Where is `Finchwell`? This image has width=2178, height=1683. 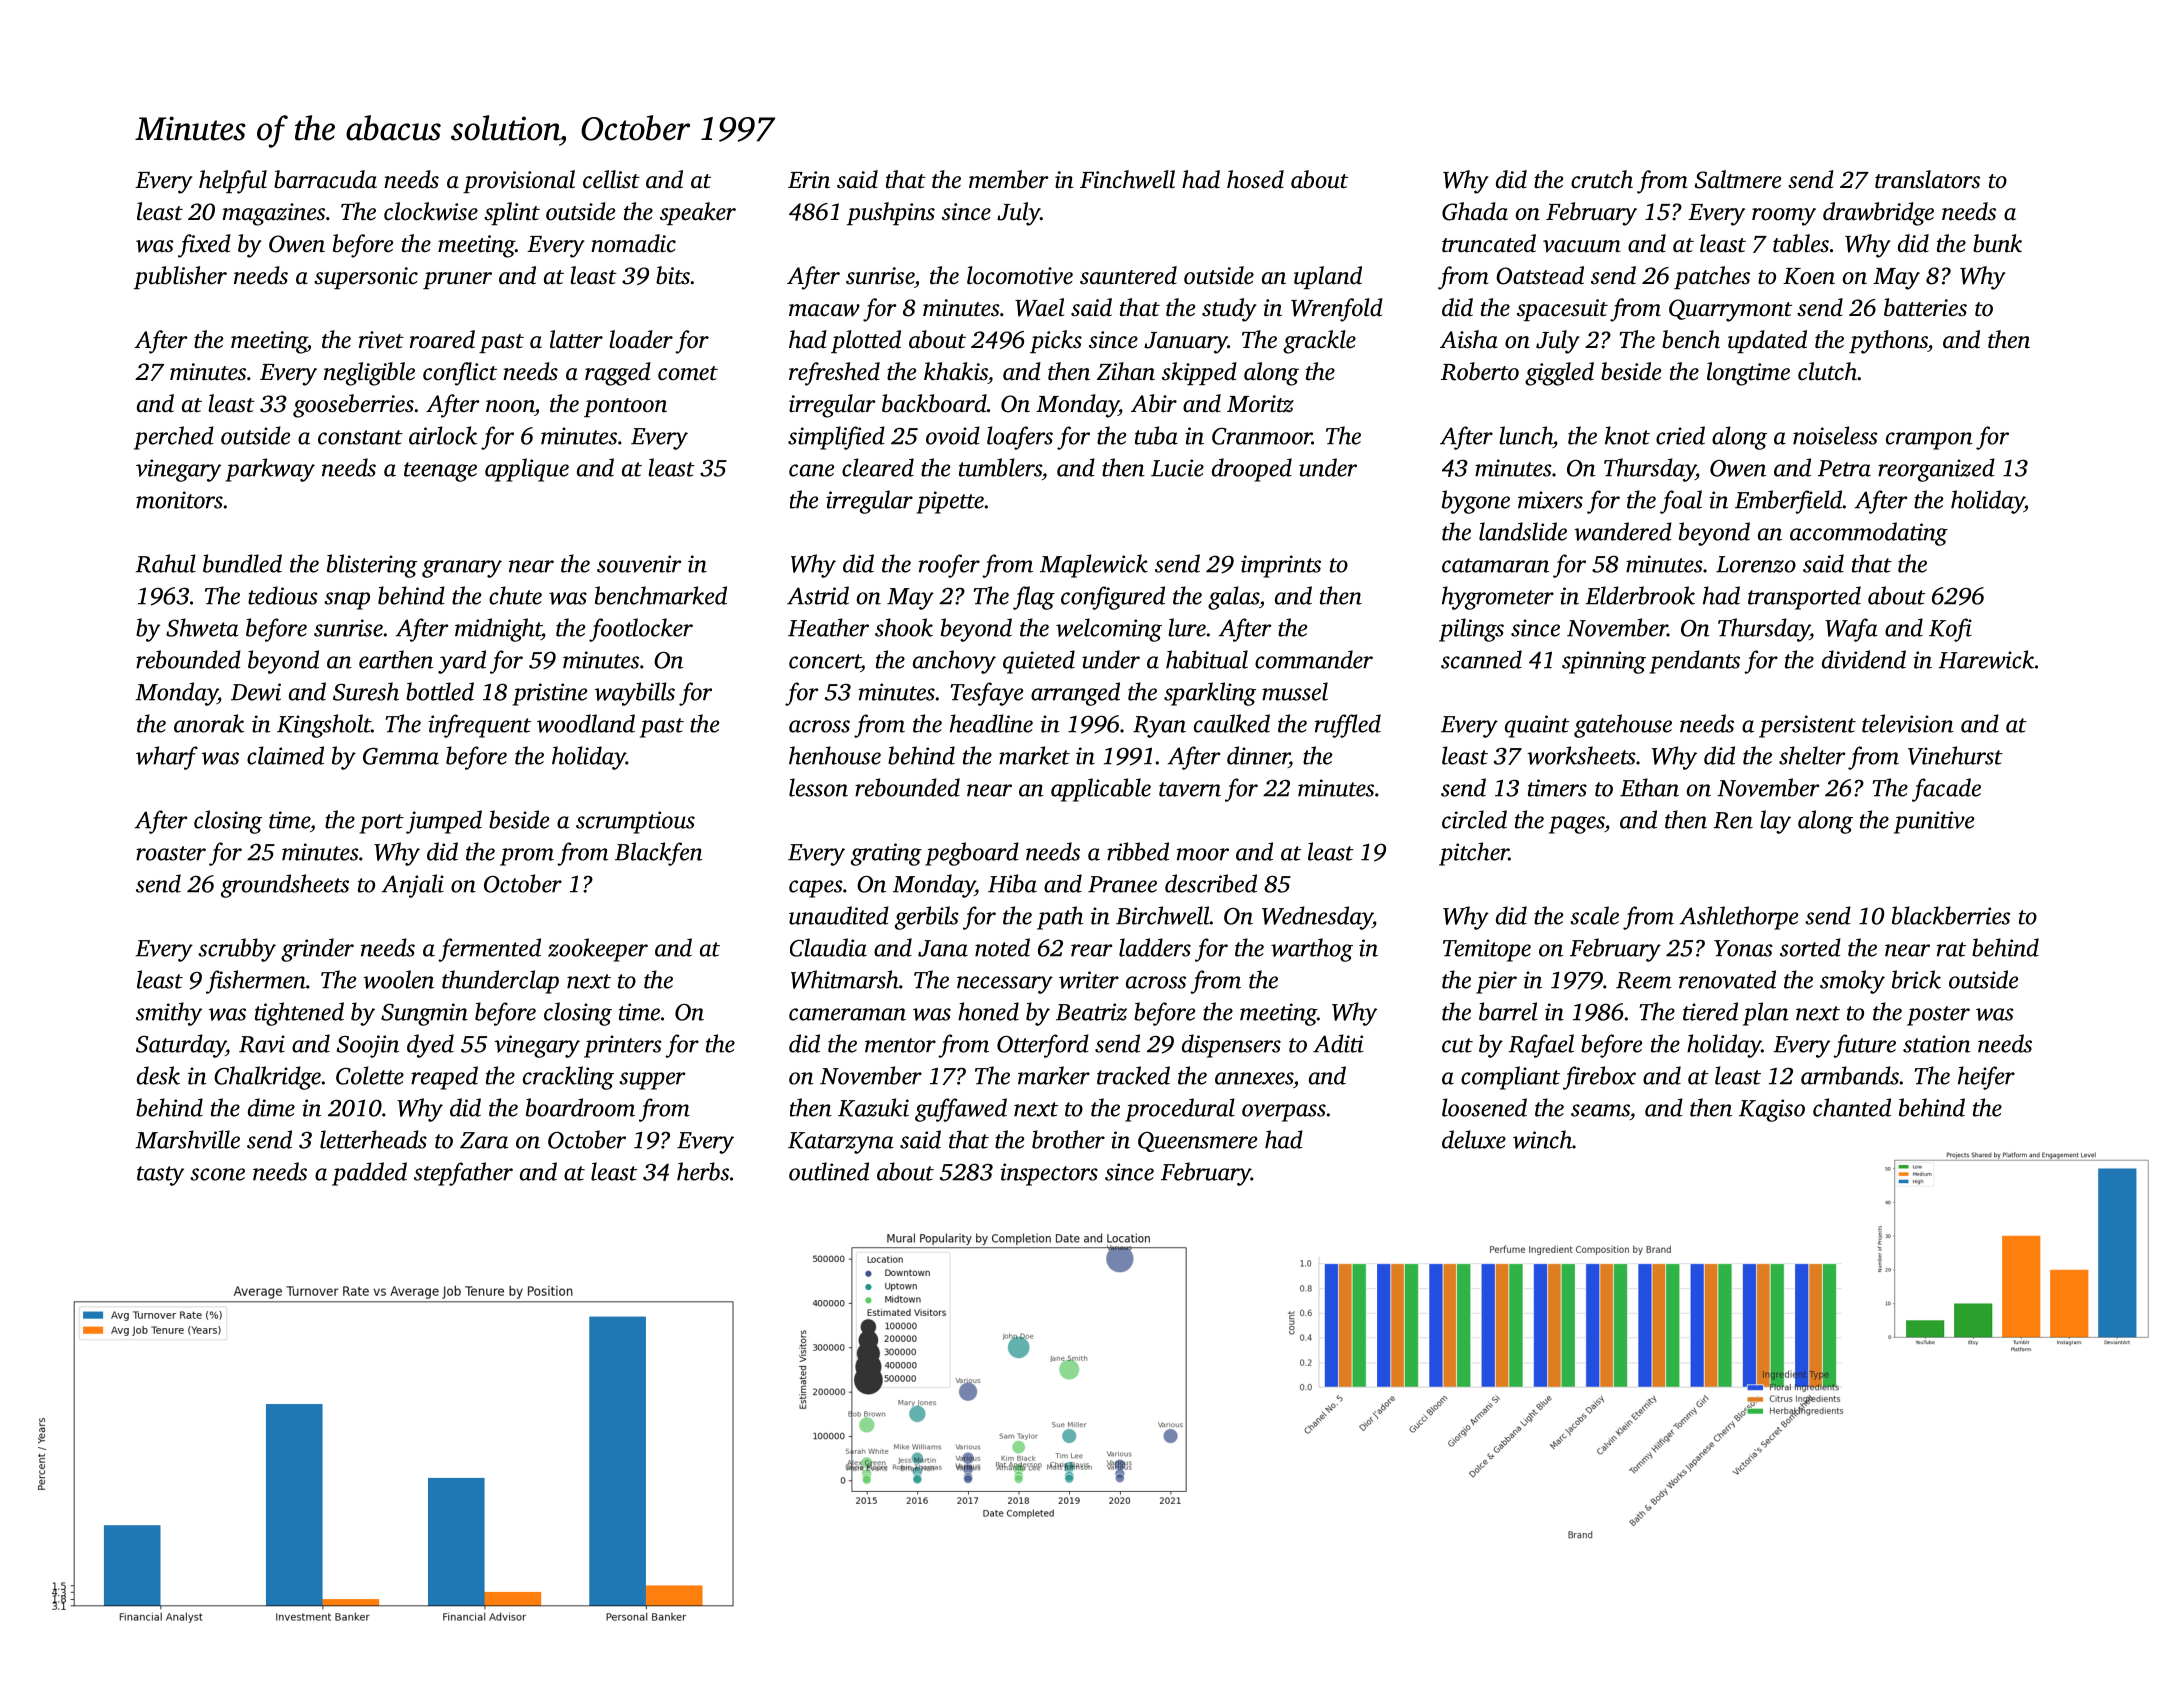 Finchwell is located at coordinates (1127, 179).
